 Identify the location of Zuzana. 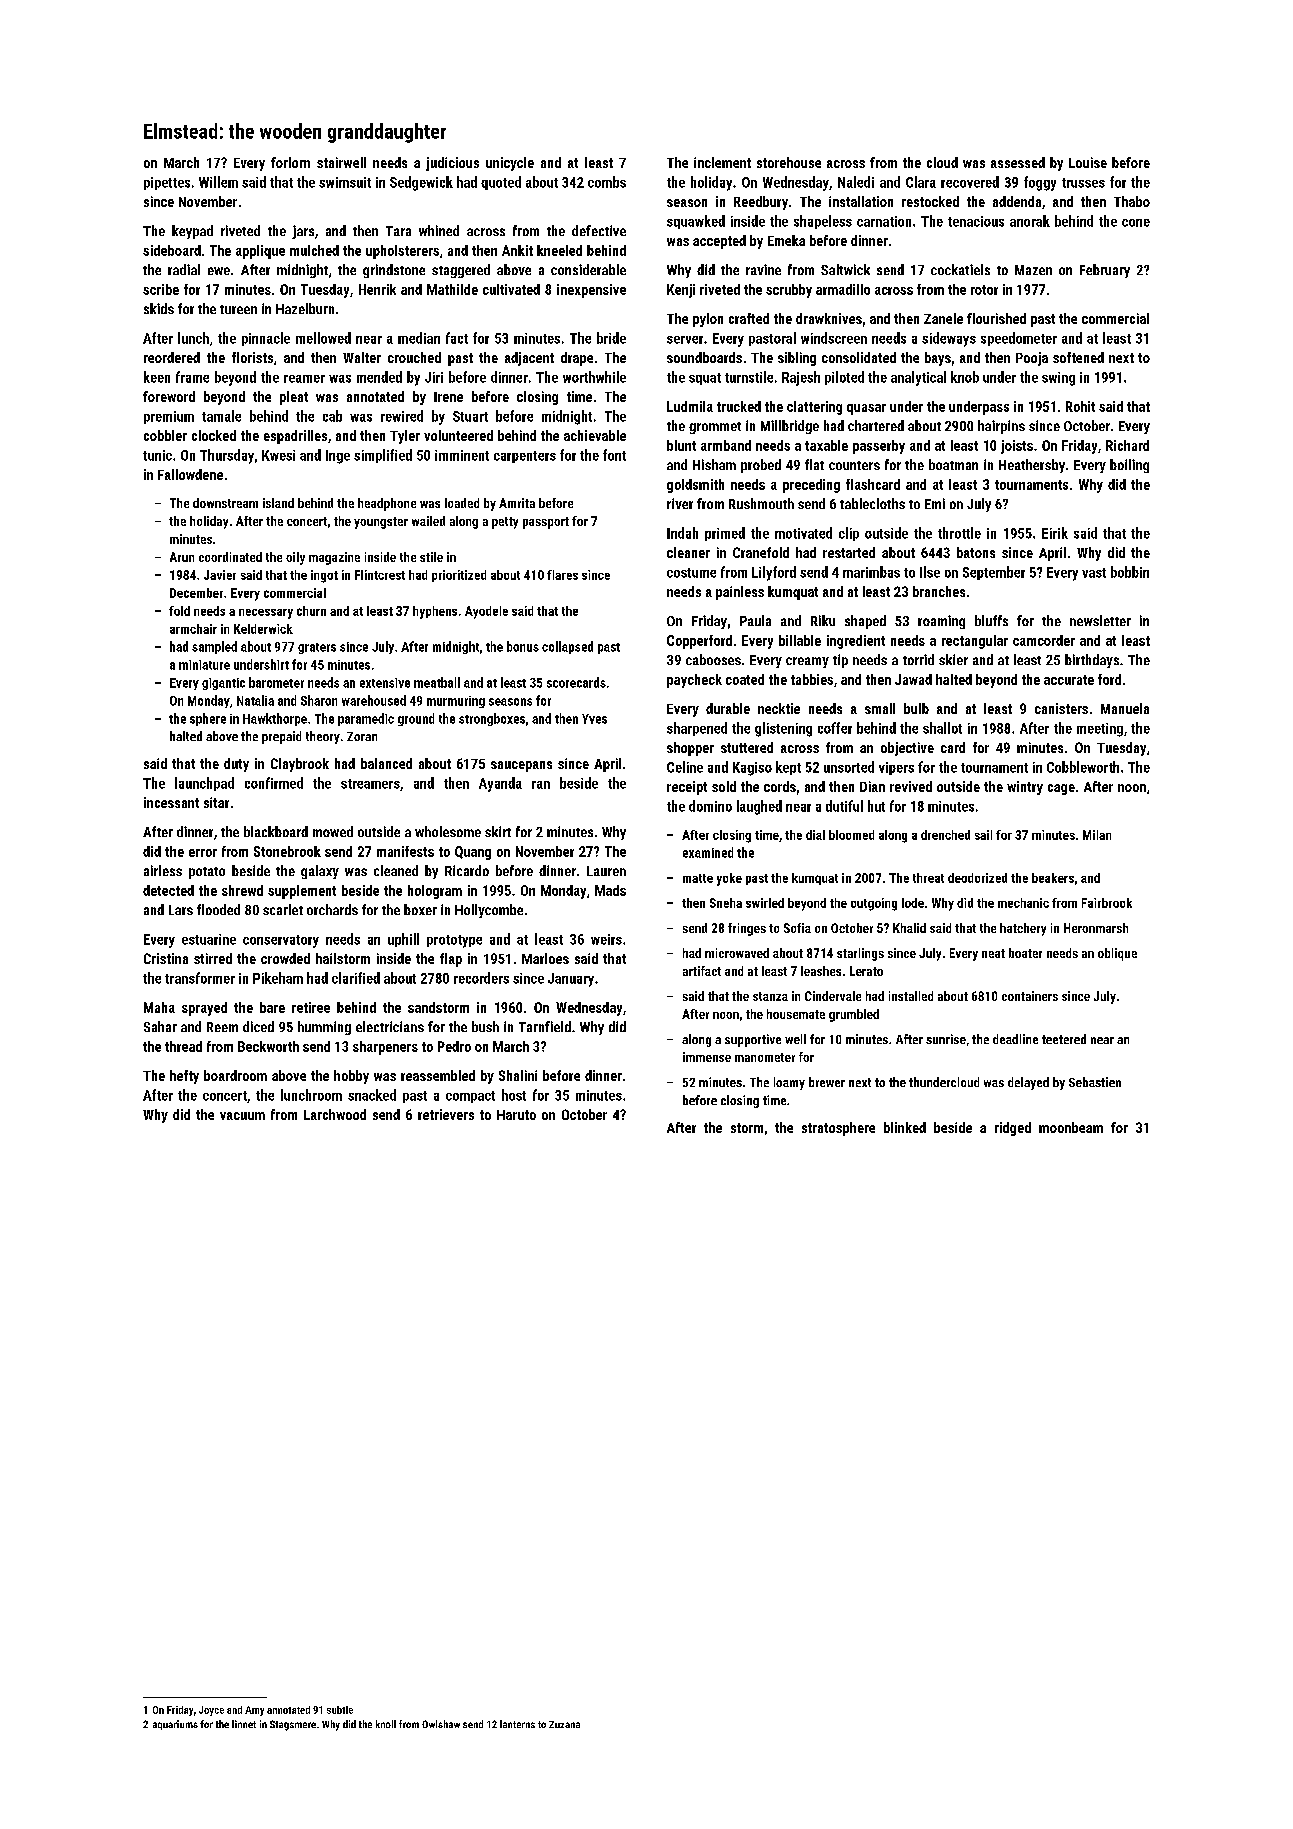
(564, 1724).
